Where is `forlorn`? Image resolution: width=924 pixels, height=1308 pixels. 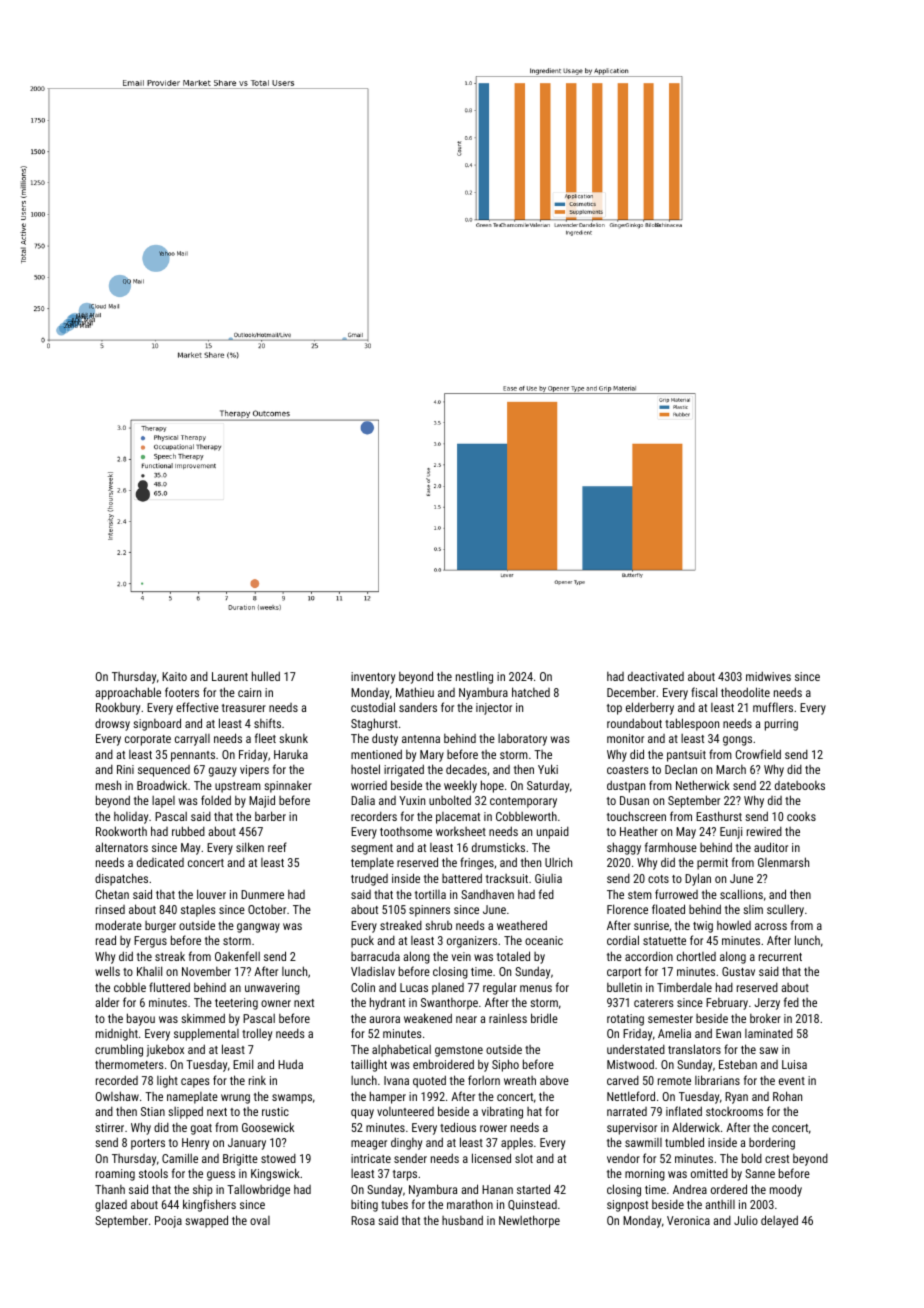 forlorn is located at coordinates (484, 1080).
